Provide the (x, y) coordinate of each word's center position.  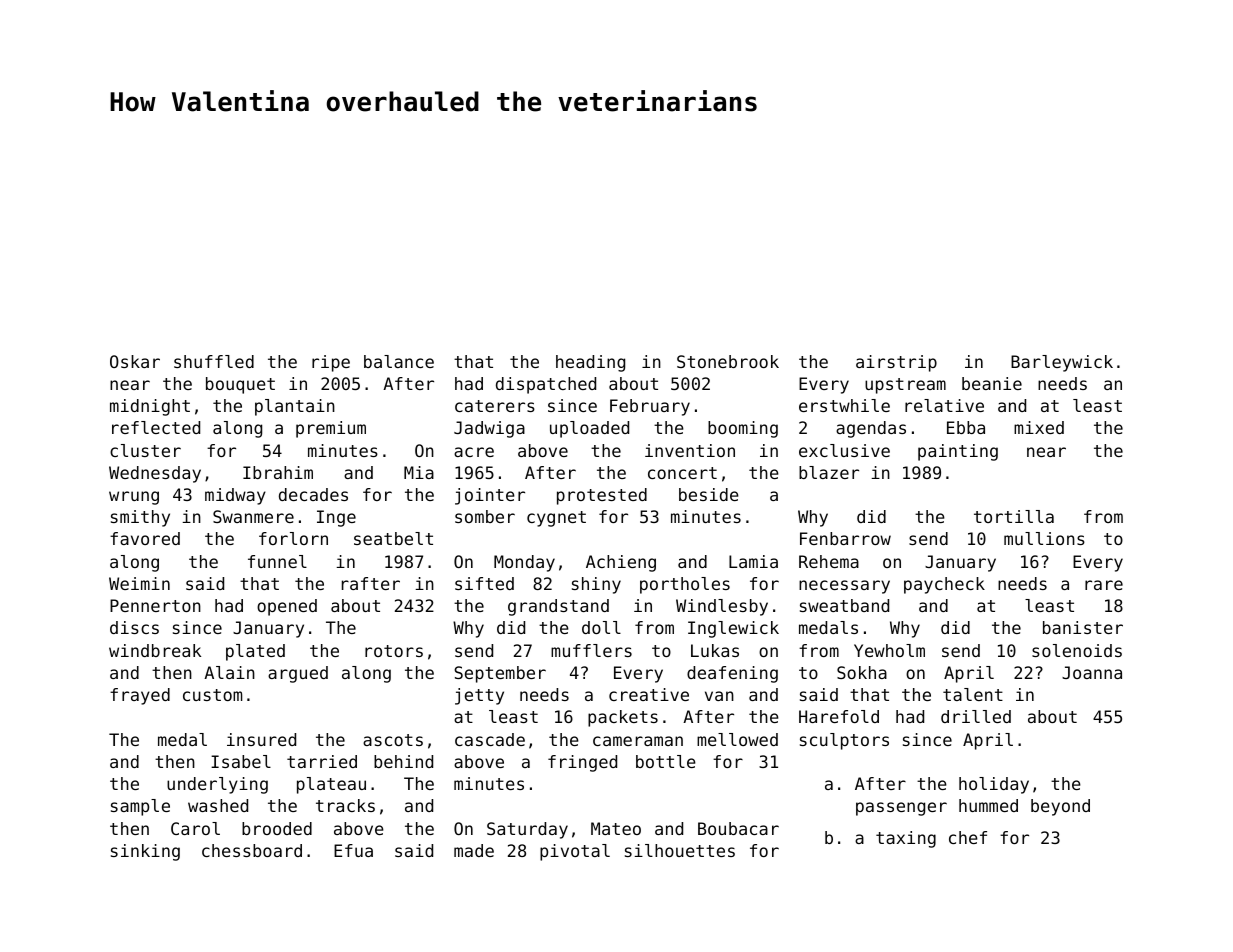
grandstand (558, 607)
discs (134, 627)
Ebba (966, 427)
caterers (495, 406)
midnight (150, 407)
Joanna (1092, 672)
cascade (490, 739)
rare (1104, 585)
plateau (331, 785)
